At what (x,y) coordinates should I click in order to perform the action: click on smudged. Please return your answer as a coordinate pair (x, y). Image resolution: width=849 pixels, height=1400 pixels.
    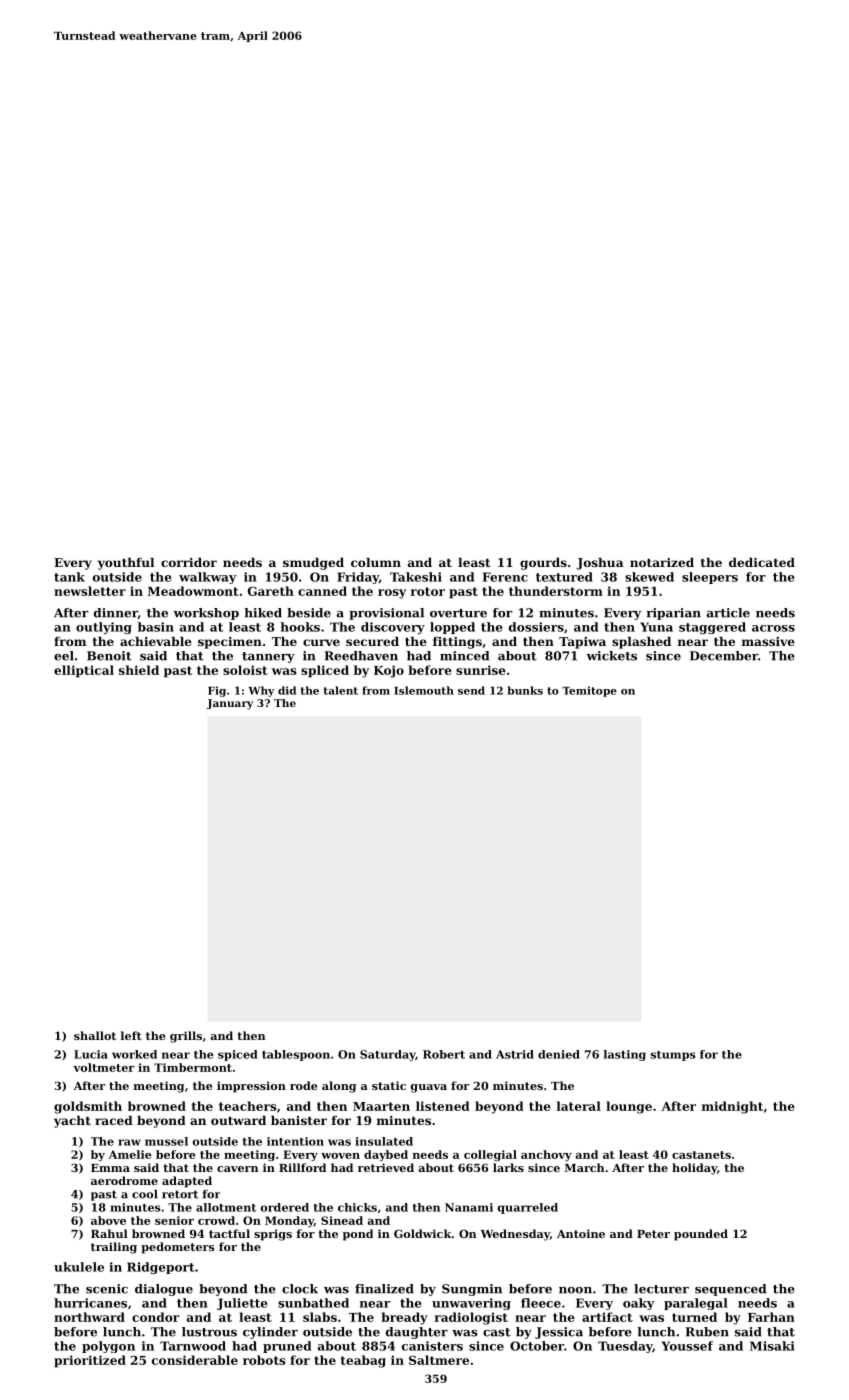
    Looking at the image, I should click on (313, 564).
